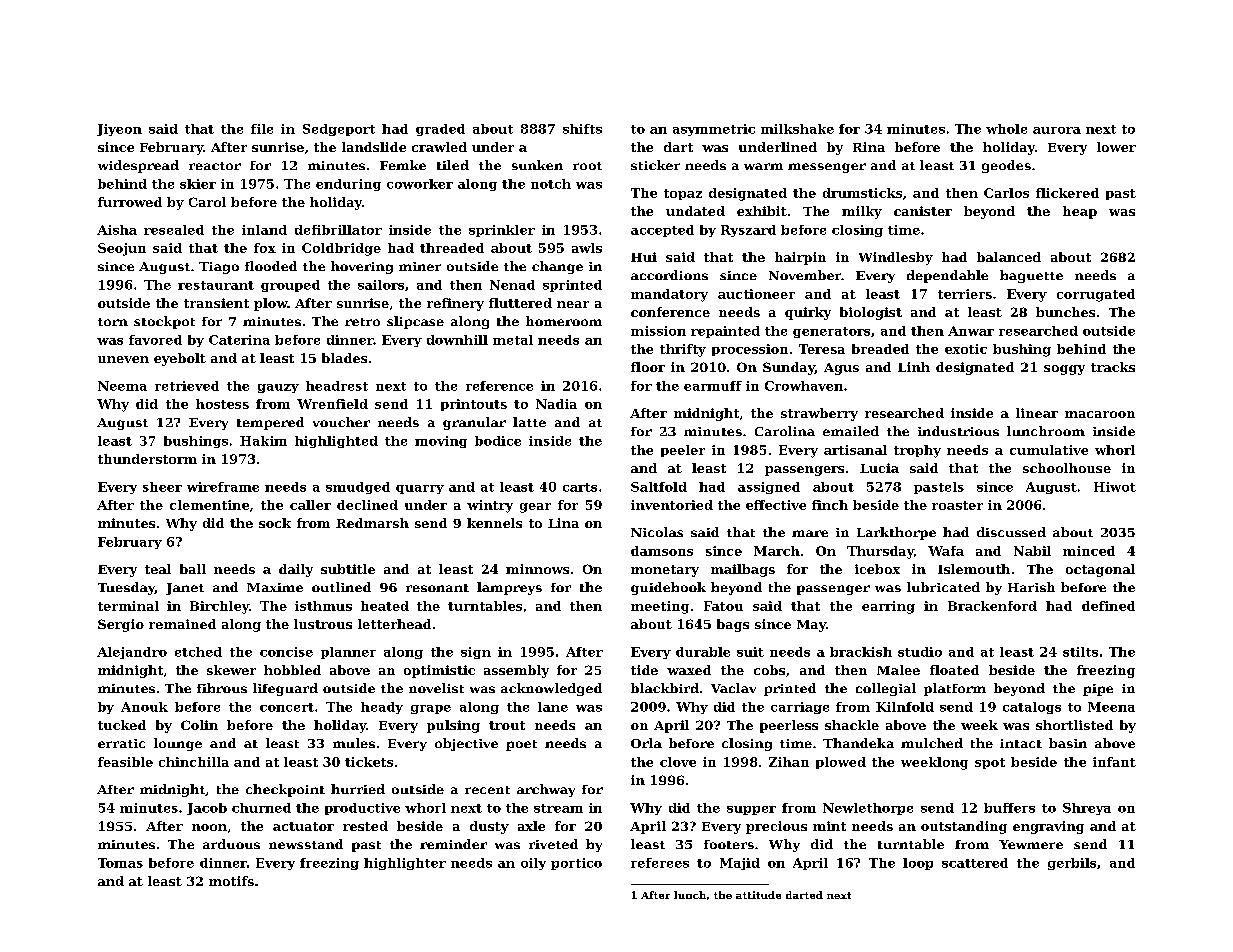 This page has height=952, width=1233. I want to click on Hui, so click(644, 257).
